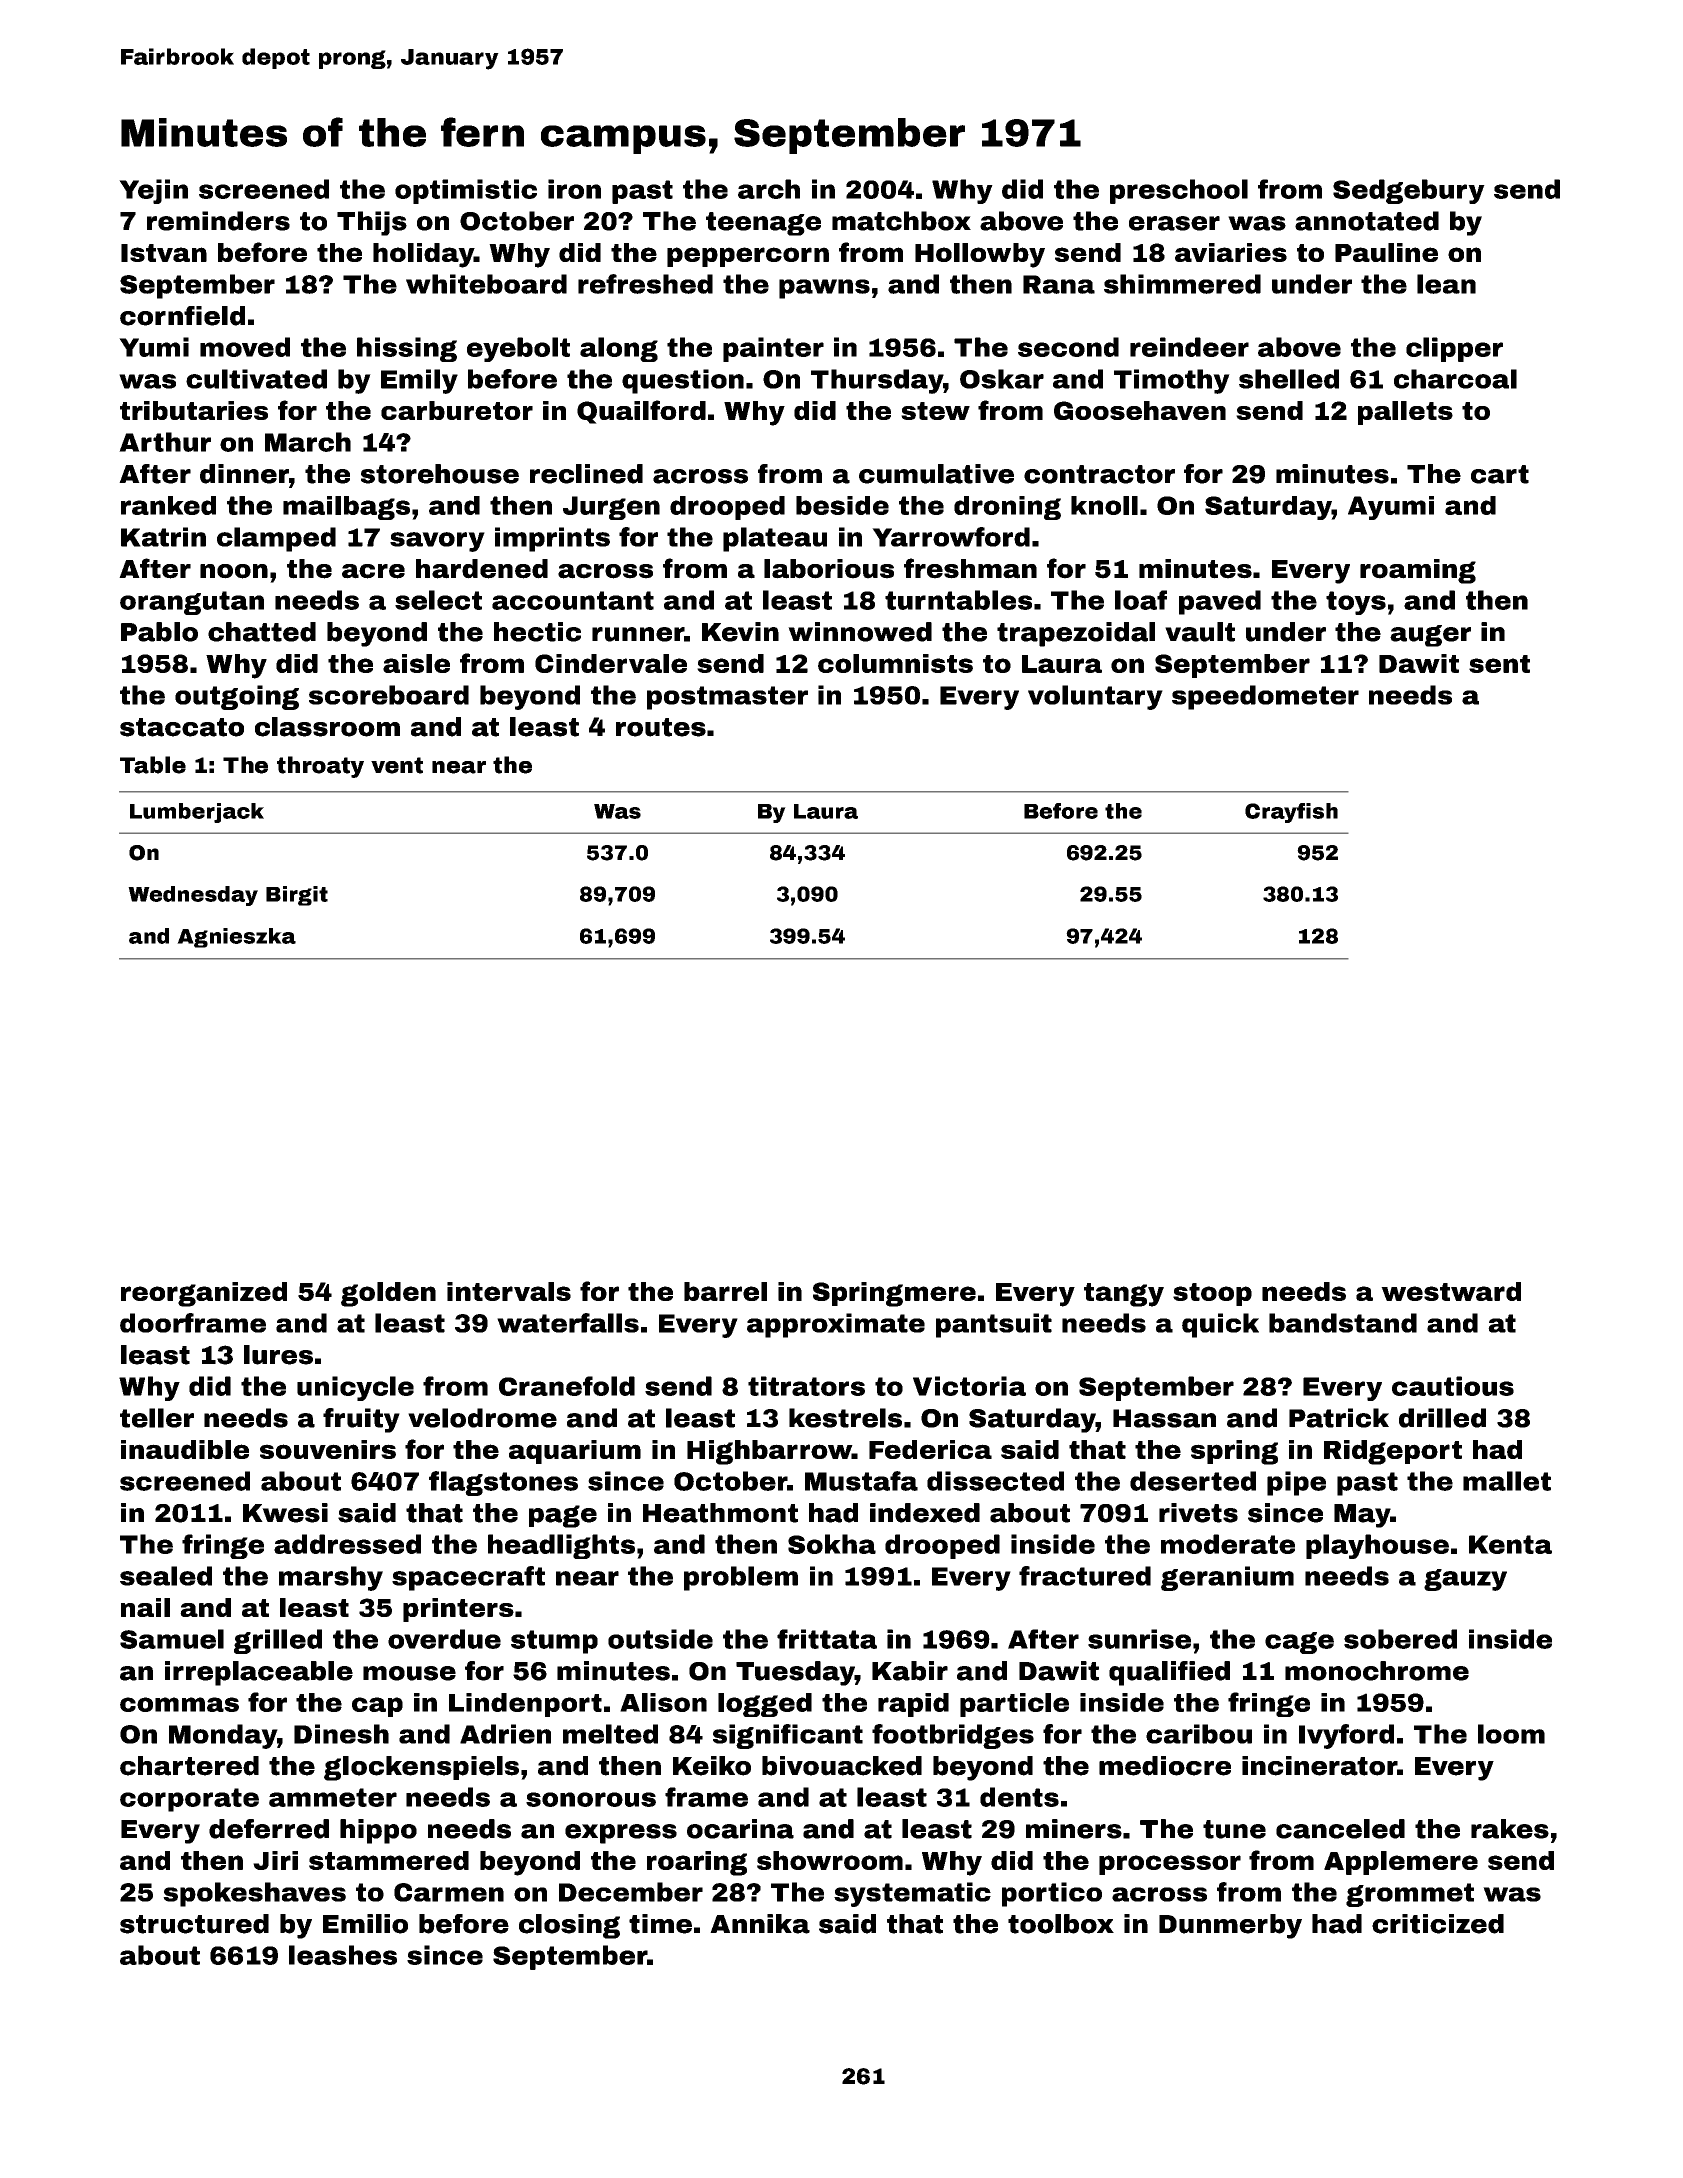 This page has height=2178, width=1683. What do you see at coordinates (373, 571) in the page?
I see `acre` at bounding box center [373, 571].
